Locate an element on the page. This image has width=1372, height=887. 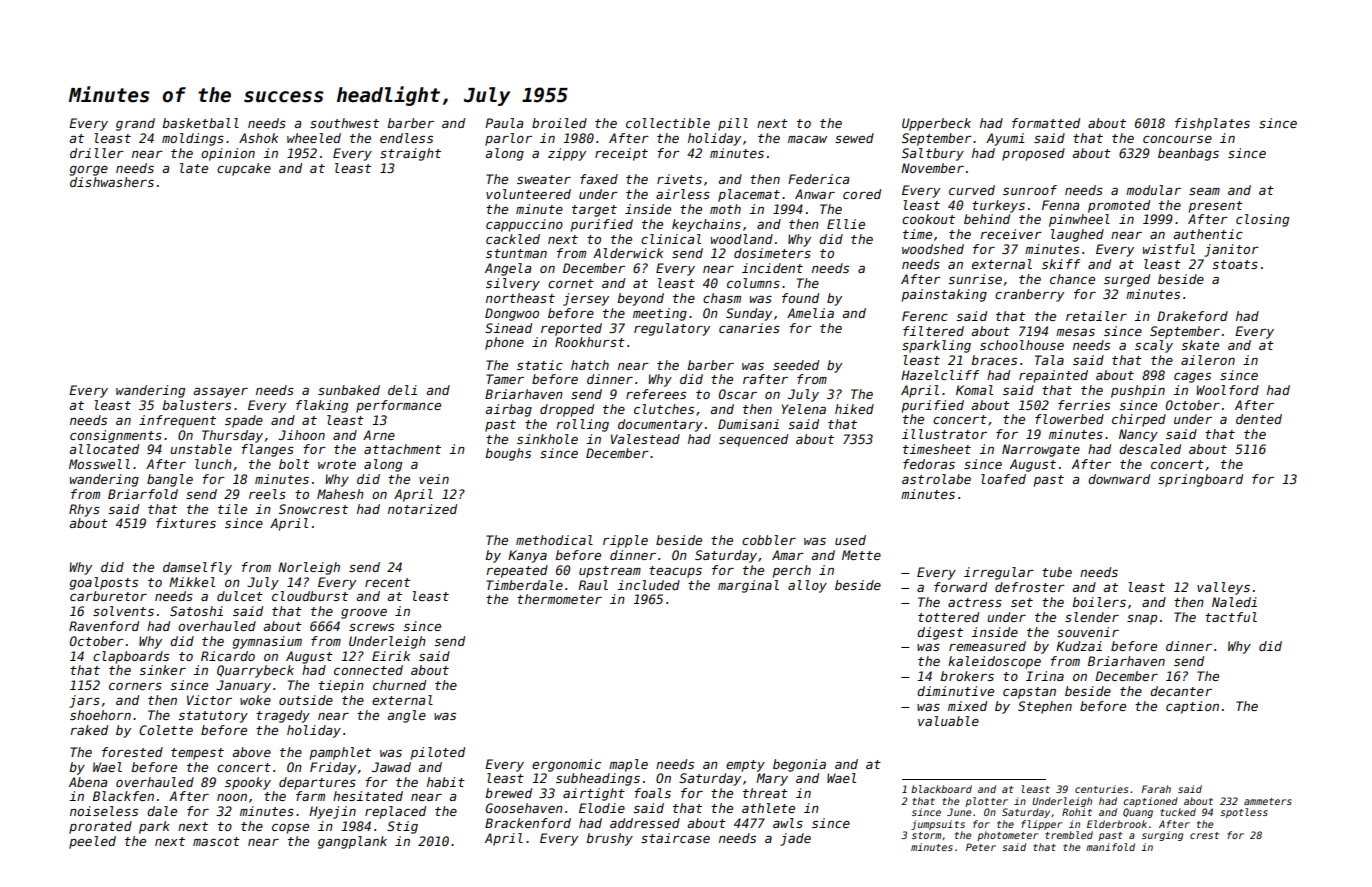
Paula is located at coordinates (504, 123).
